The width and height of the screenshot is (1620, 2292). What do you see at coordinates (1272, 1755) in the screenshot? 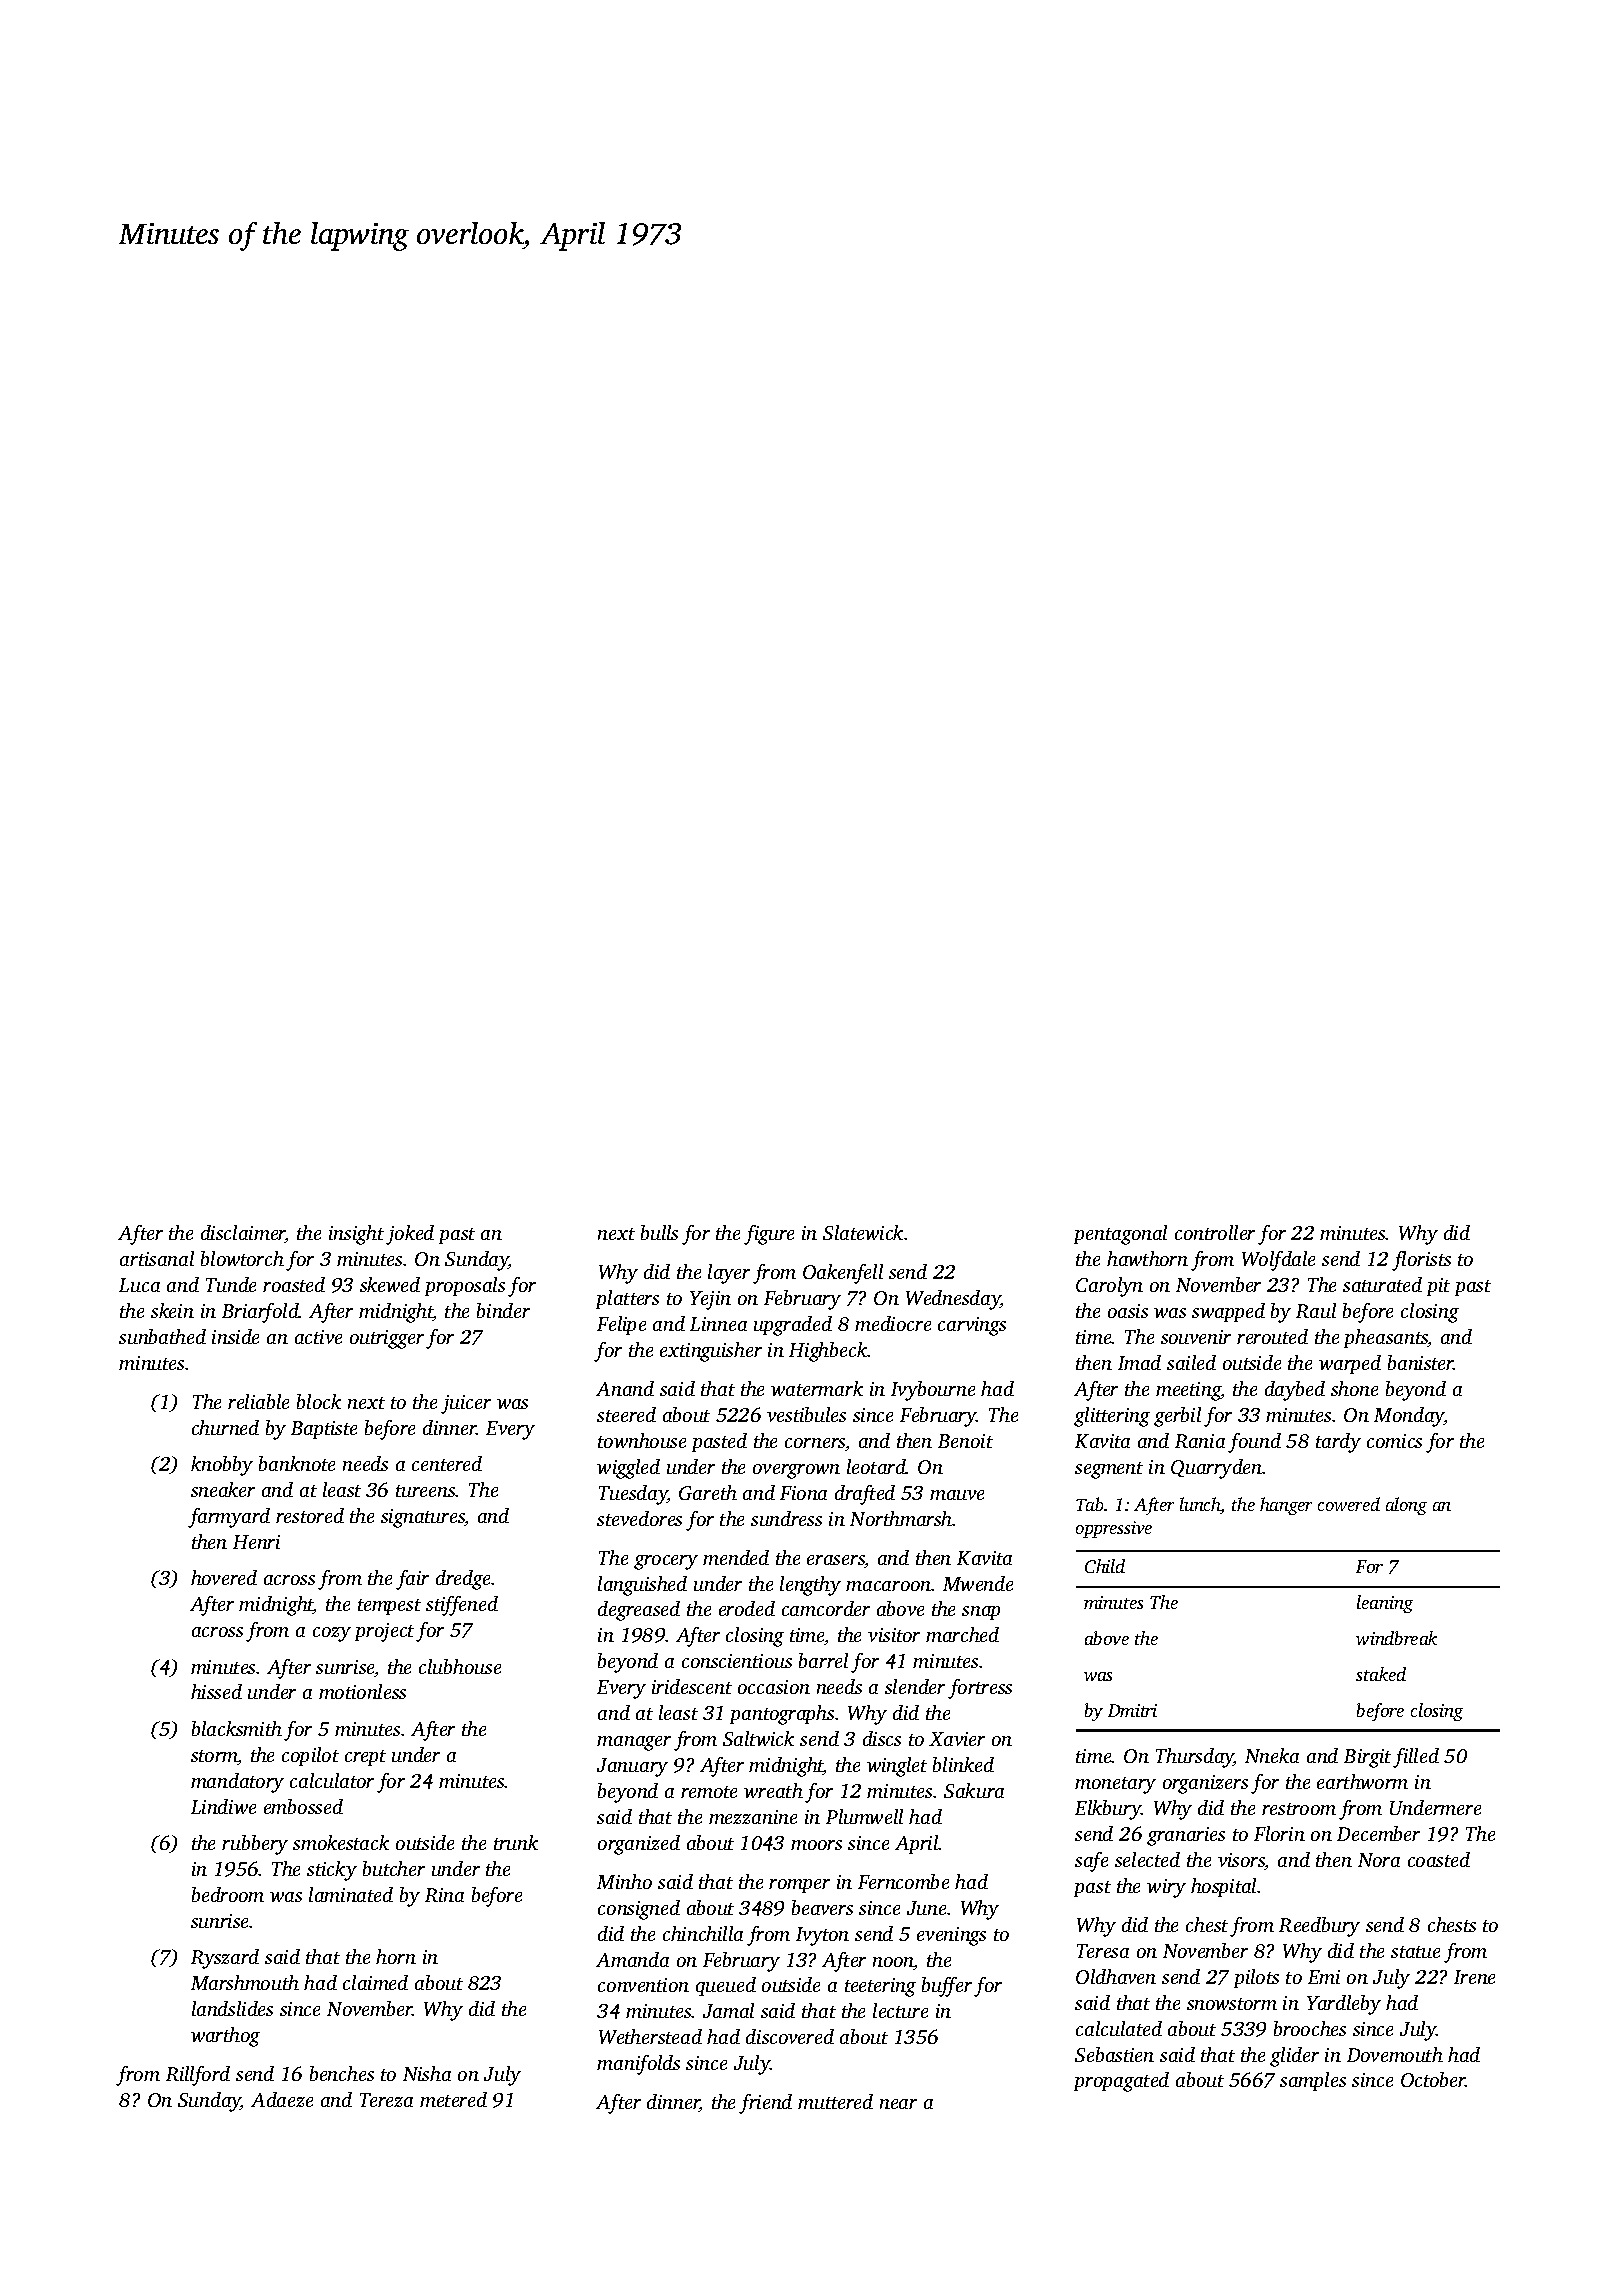
I see `Nneka` at bounding box center [1272, 1755].
